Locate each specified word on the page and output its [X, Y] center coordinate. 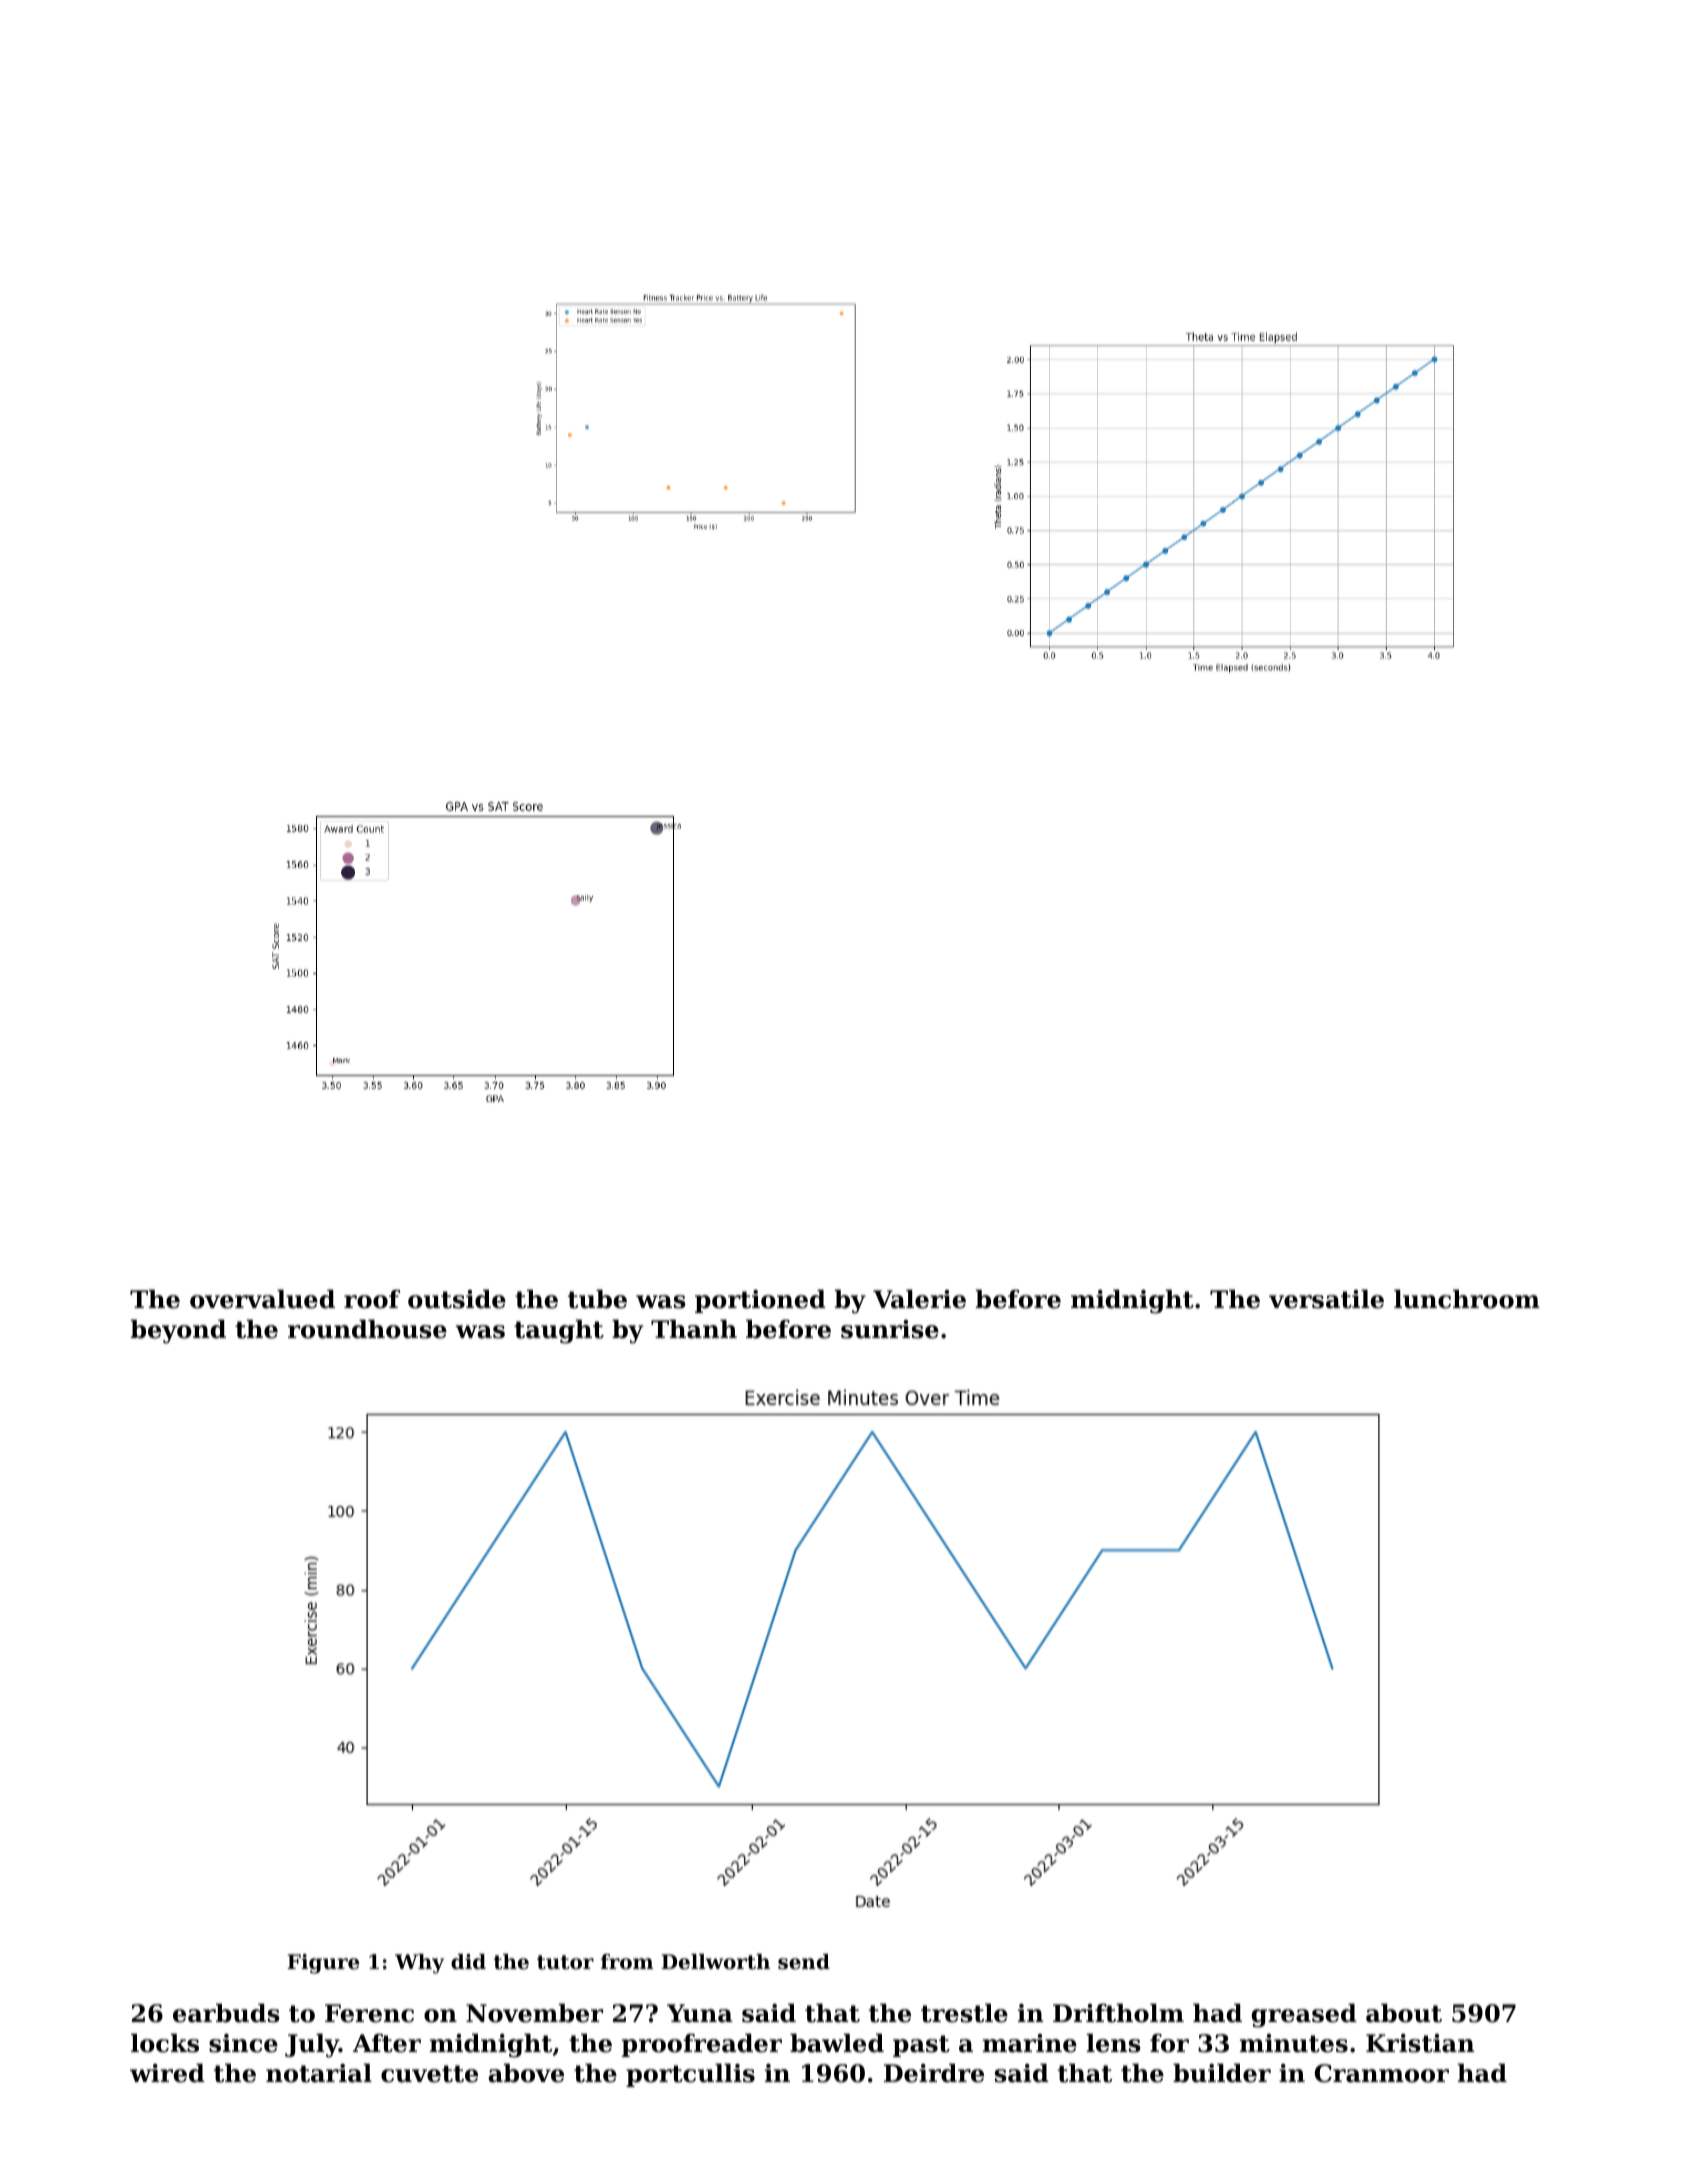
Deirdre [934, 2073]
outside [457, 1299]
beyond [178, 1331]
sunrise [890, 1329]
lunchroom [1467, 1299]
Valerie [919, 1299]
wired [167, 2073]
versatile [1326, 1299]
